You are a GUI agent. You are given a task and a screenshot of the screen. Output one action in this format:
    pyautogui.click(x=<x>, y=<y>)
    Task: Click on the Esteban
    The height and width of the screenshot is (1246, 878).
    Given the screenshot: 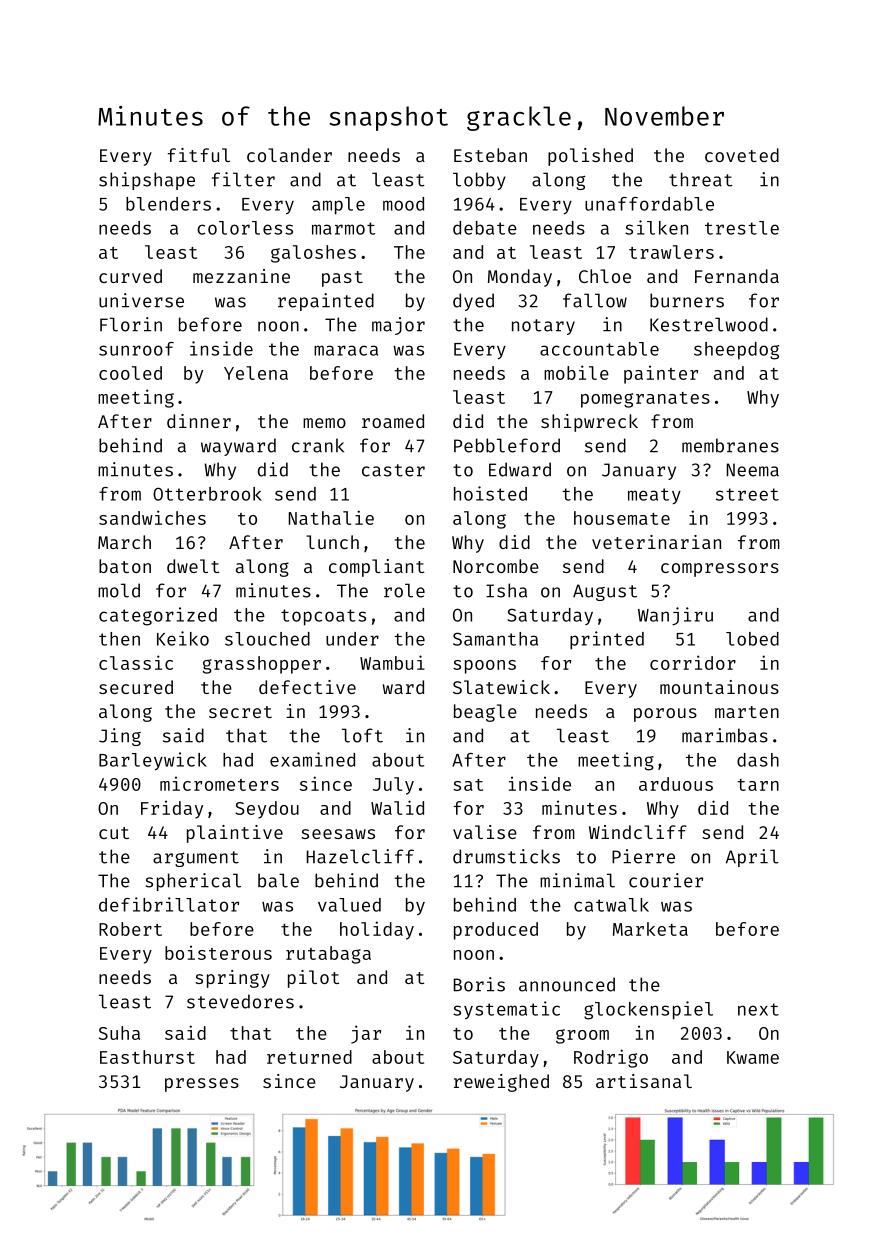 What is the action you would take?
    pyautogui.click(x=490, y=155)
